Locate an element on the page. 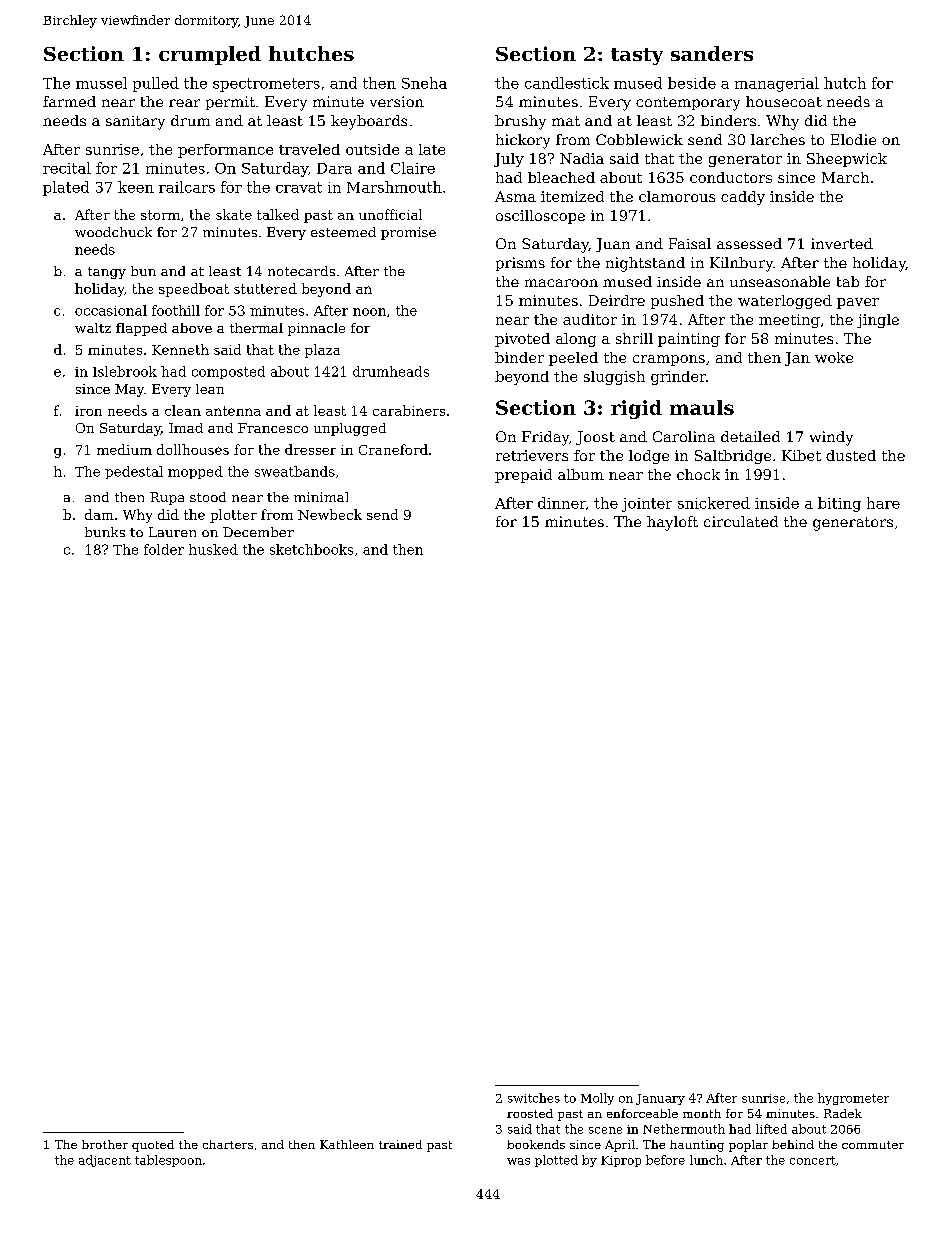 The image size is (952, 1233). charters is located at coordinates (228, 1144).
